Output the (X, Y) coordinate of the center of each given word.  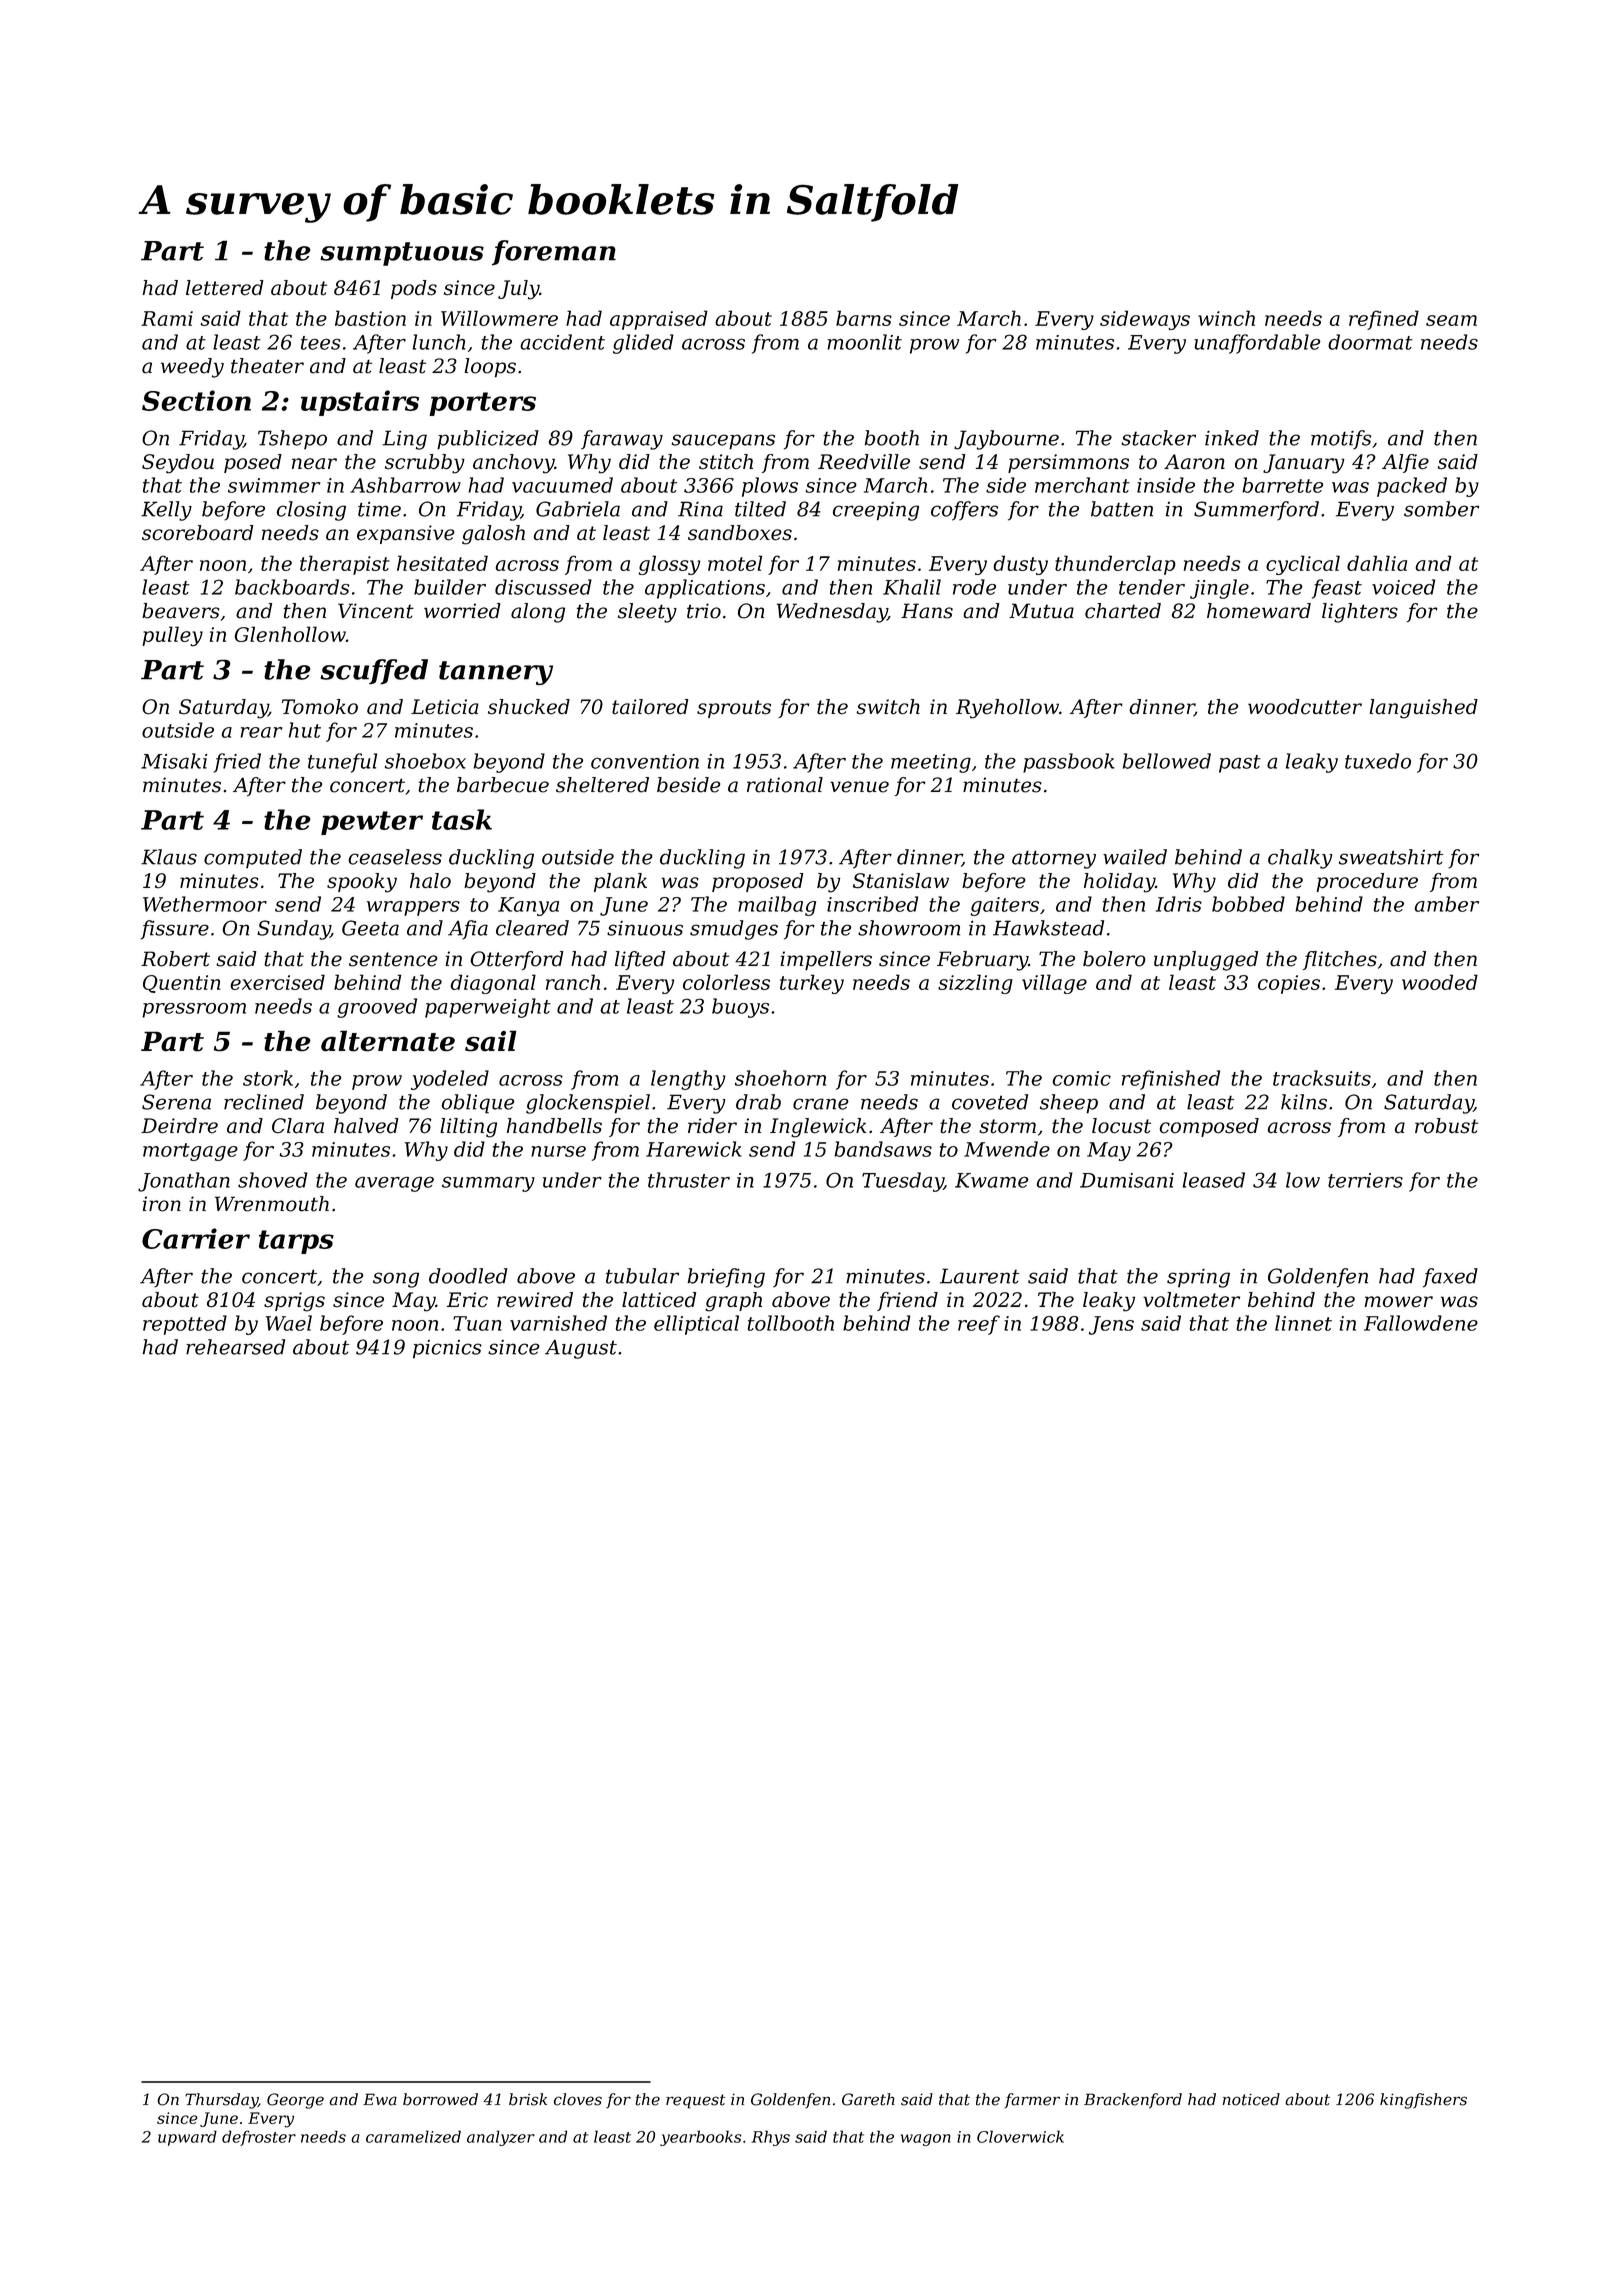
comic (1081, 1078)
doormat (1370, 342)
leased (1214, 1180)
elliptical (696, 1325)
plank (620, 882)
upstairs (360, 403)
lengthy (688, 1080)
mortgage (190, 1152)
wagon (926, 2140)
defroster (259, 2138)
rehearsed (235, 1347)
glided (643, 344)
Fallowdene (1421, 1323)
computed (253, 859)
